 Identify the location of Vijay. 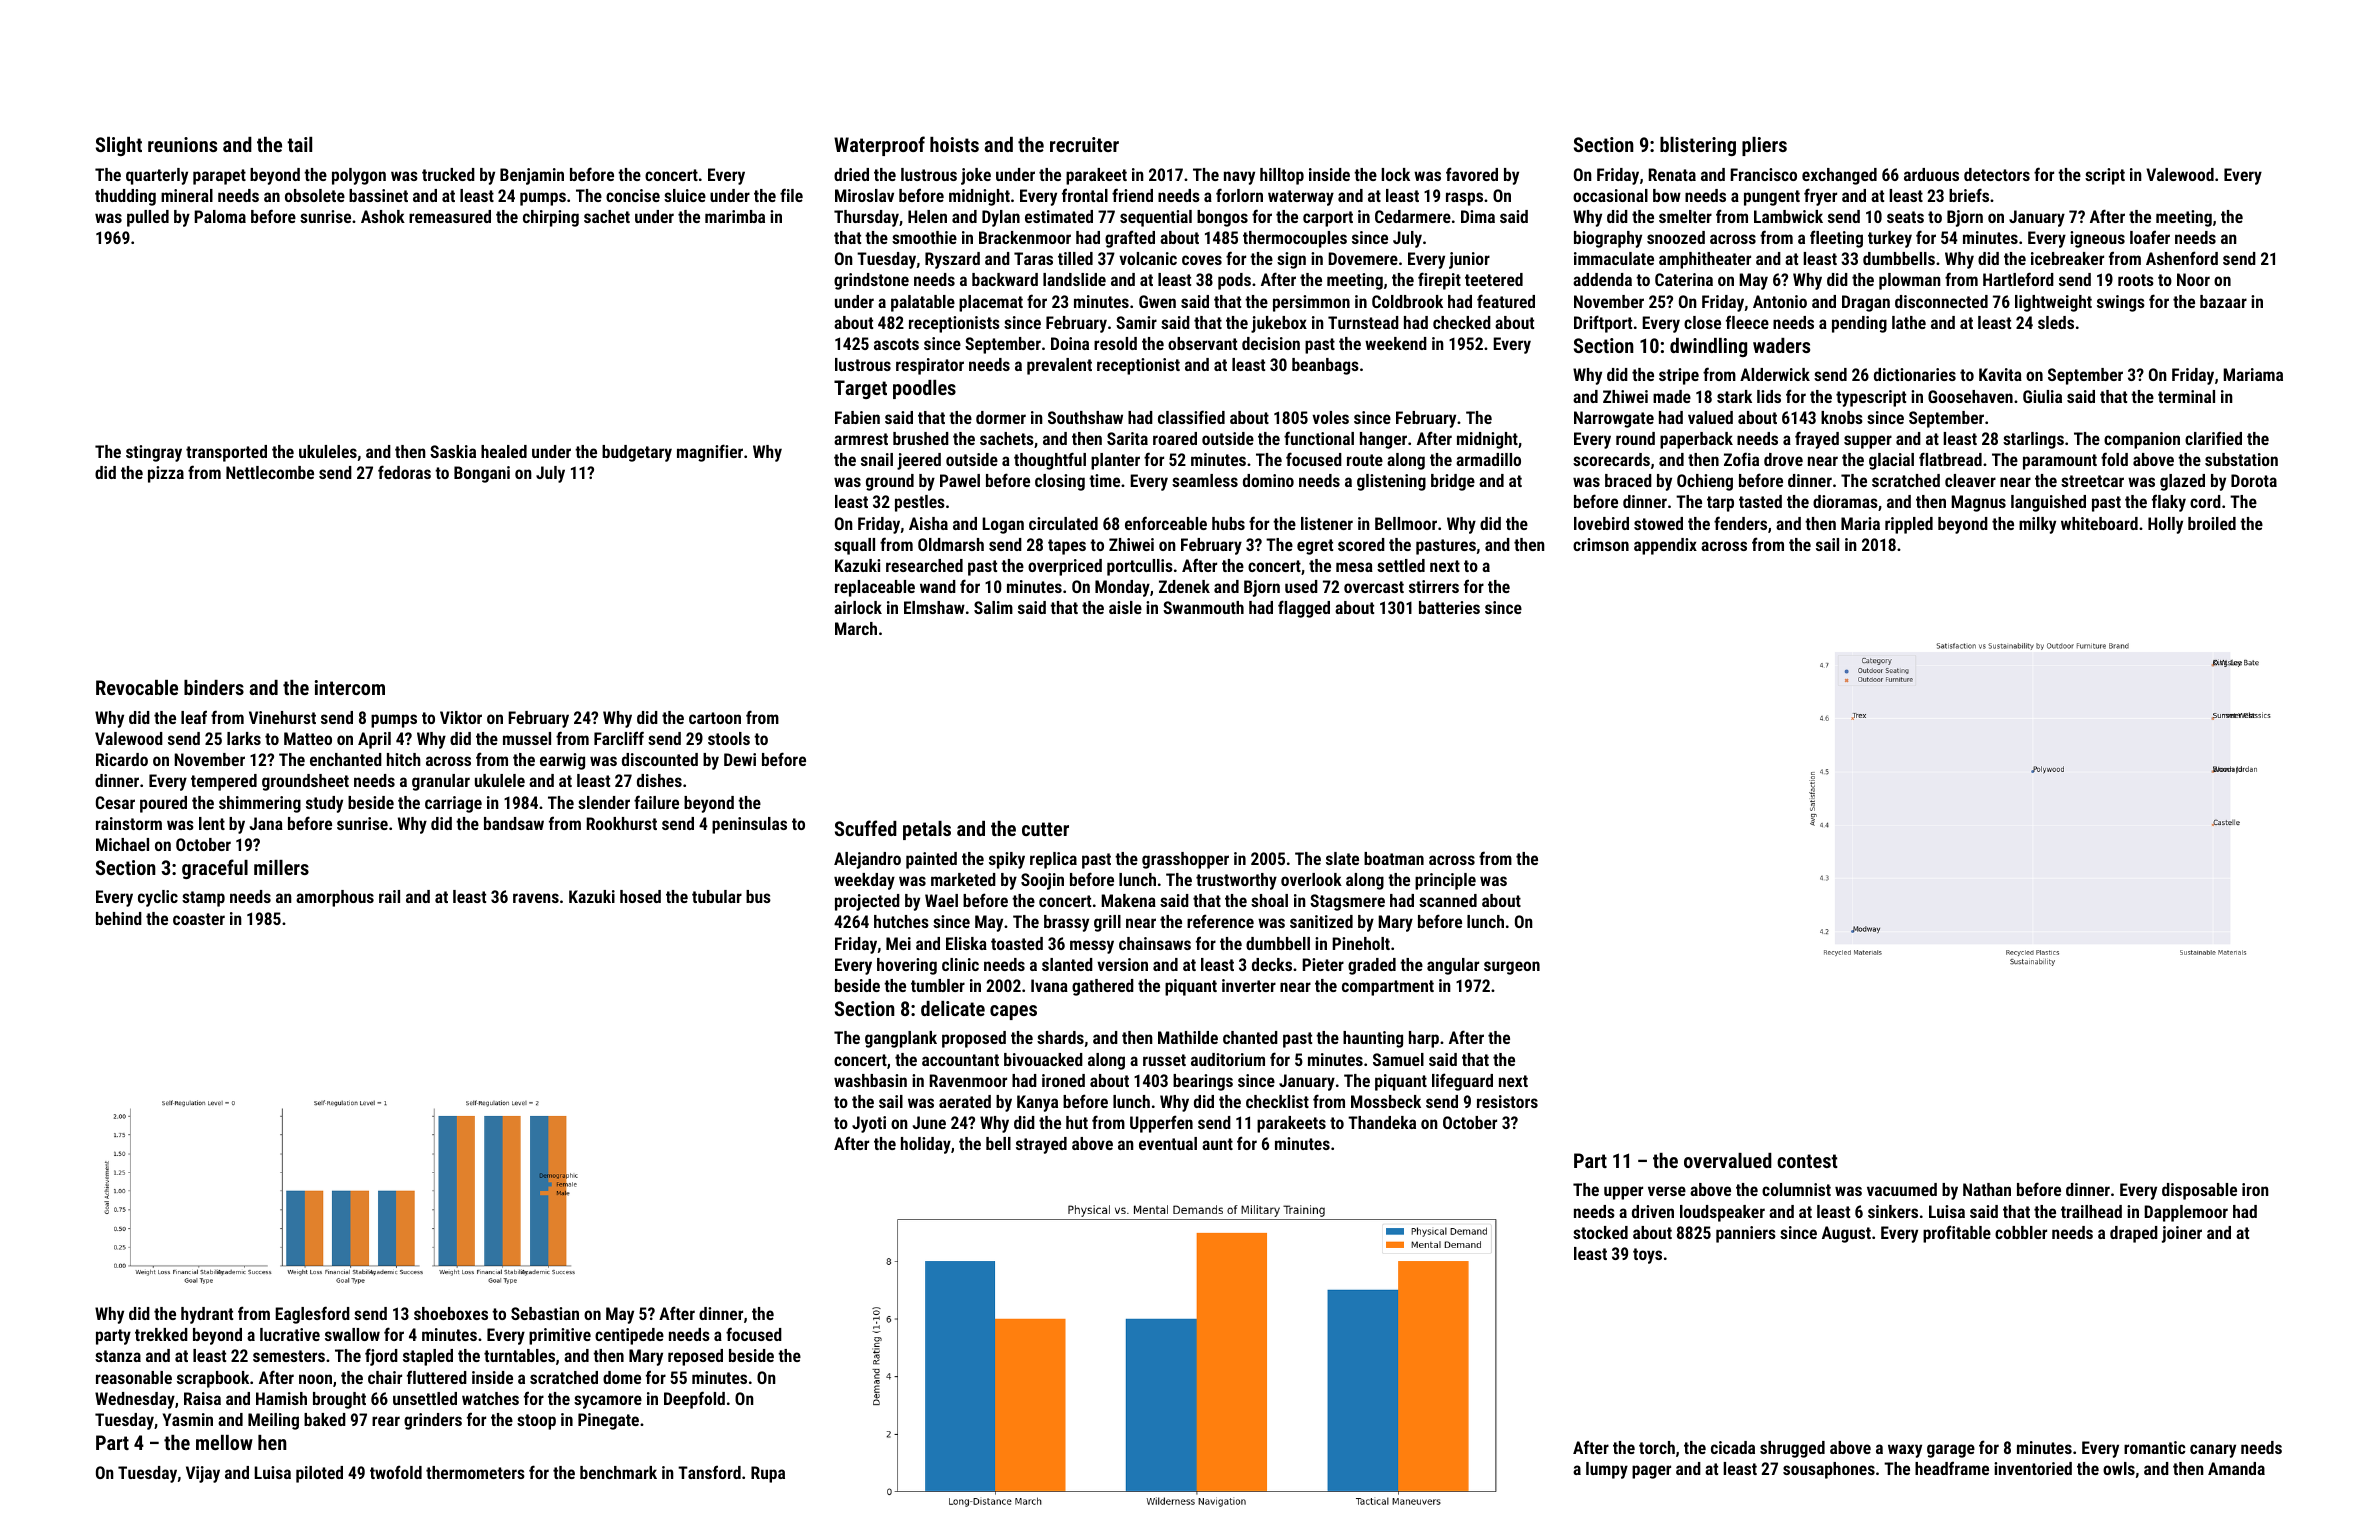
(203, 1474).
